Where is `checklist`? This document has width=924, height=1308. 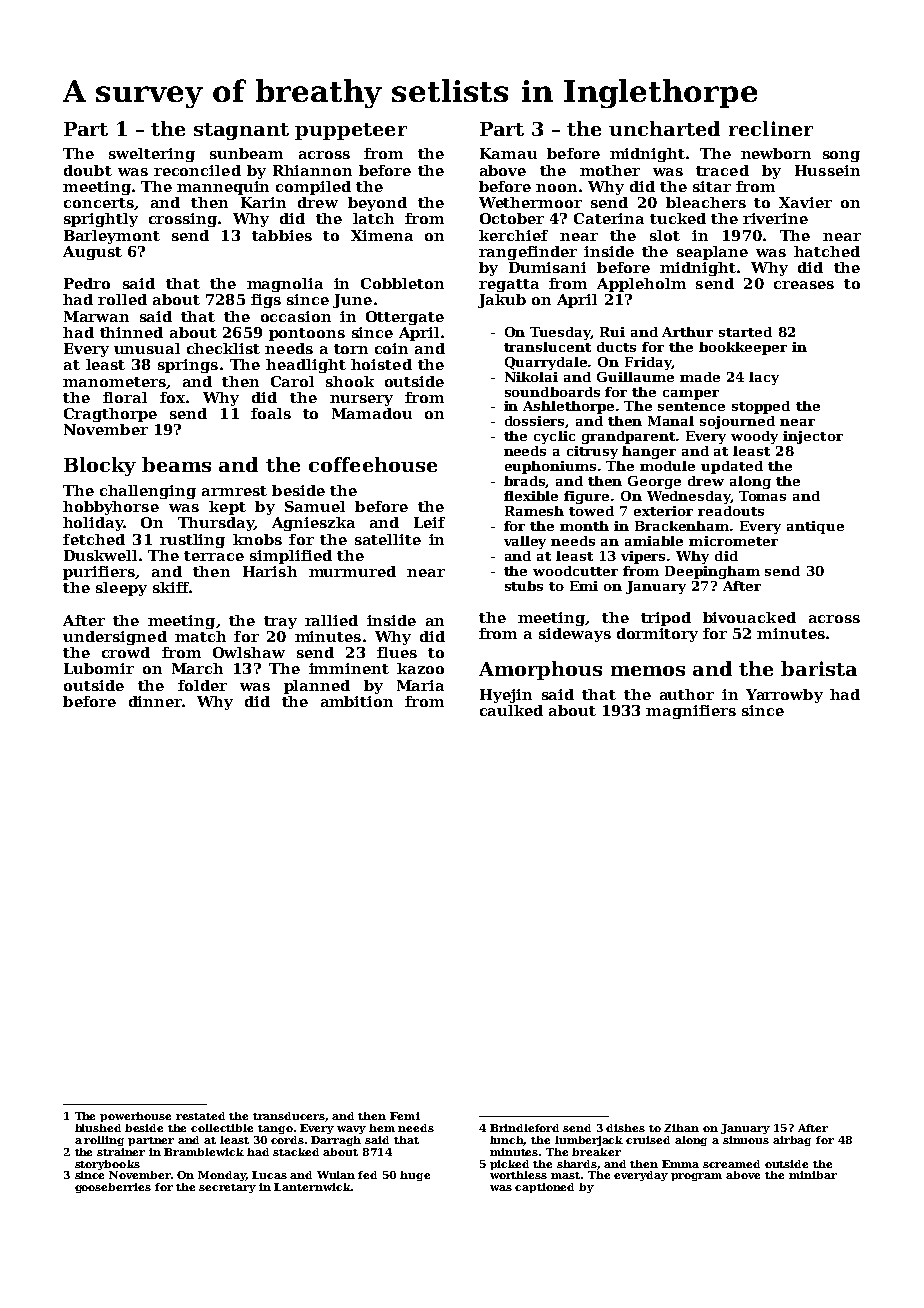
checklist is located at coordinates (223, 348).
